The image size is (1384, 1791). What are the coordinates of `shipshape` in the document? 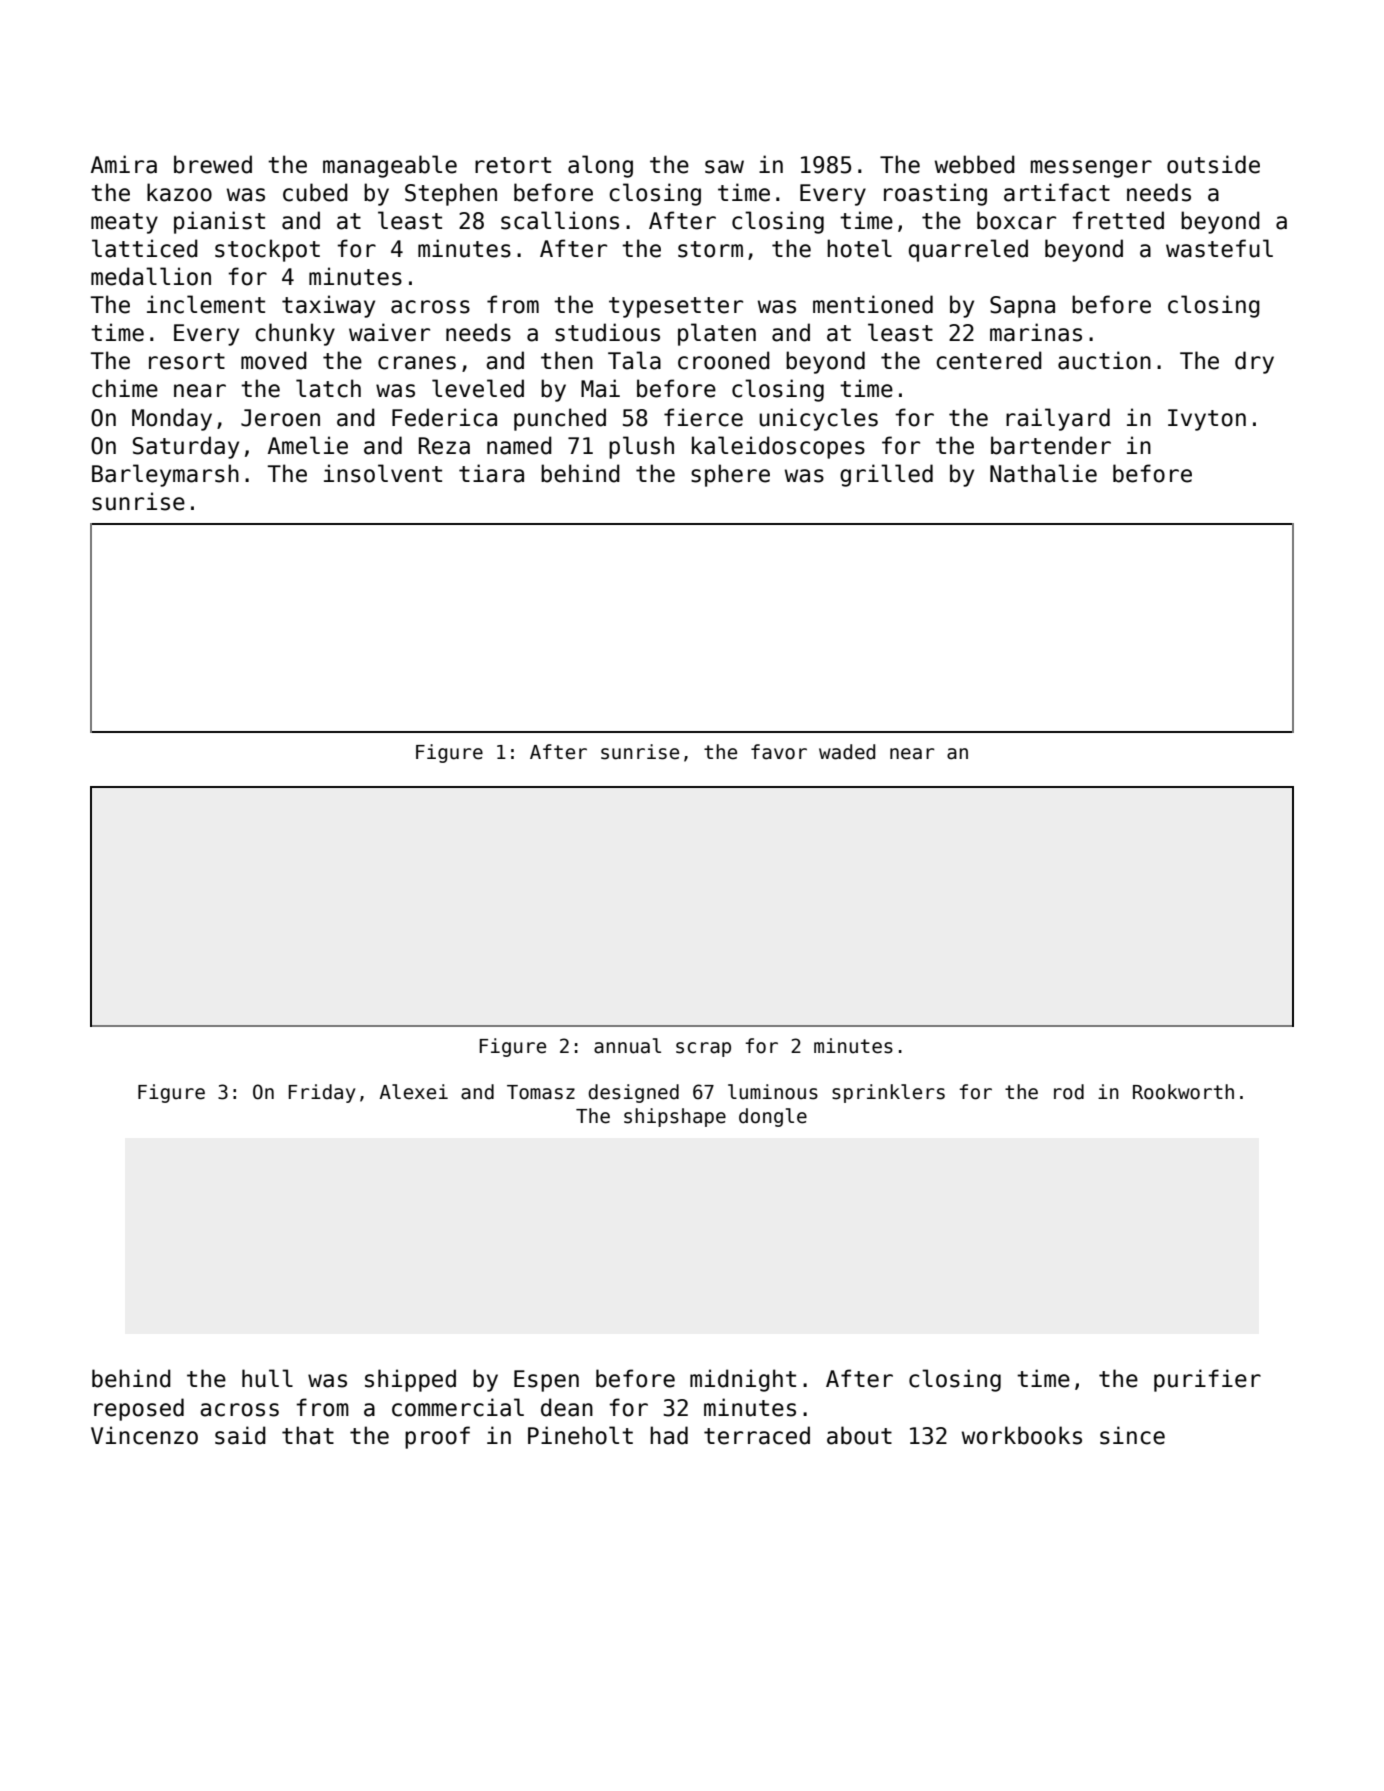 It's located at (675, 1117).
